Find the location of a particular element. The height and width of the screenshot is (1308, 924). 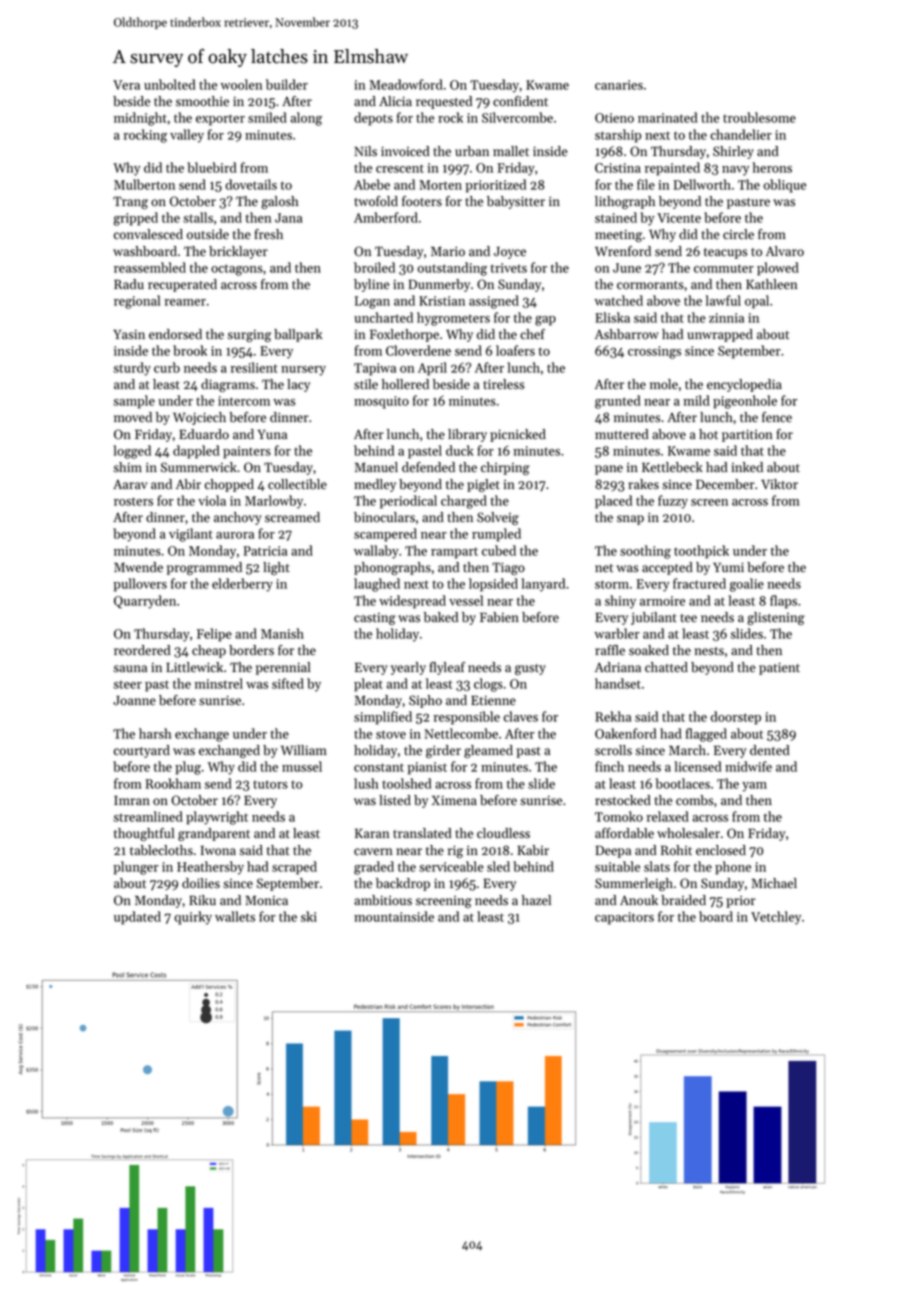

Vetchley is located at coordinates (776, 918).
